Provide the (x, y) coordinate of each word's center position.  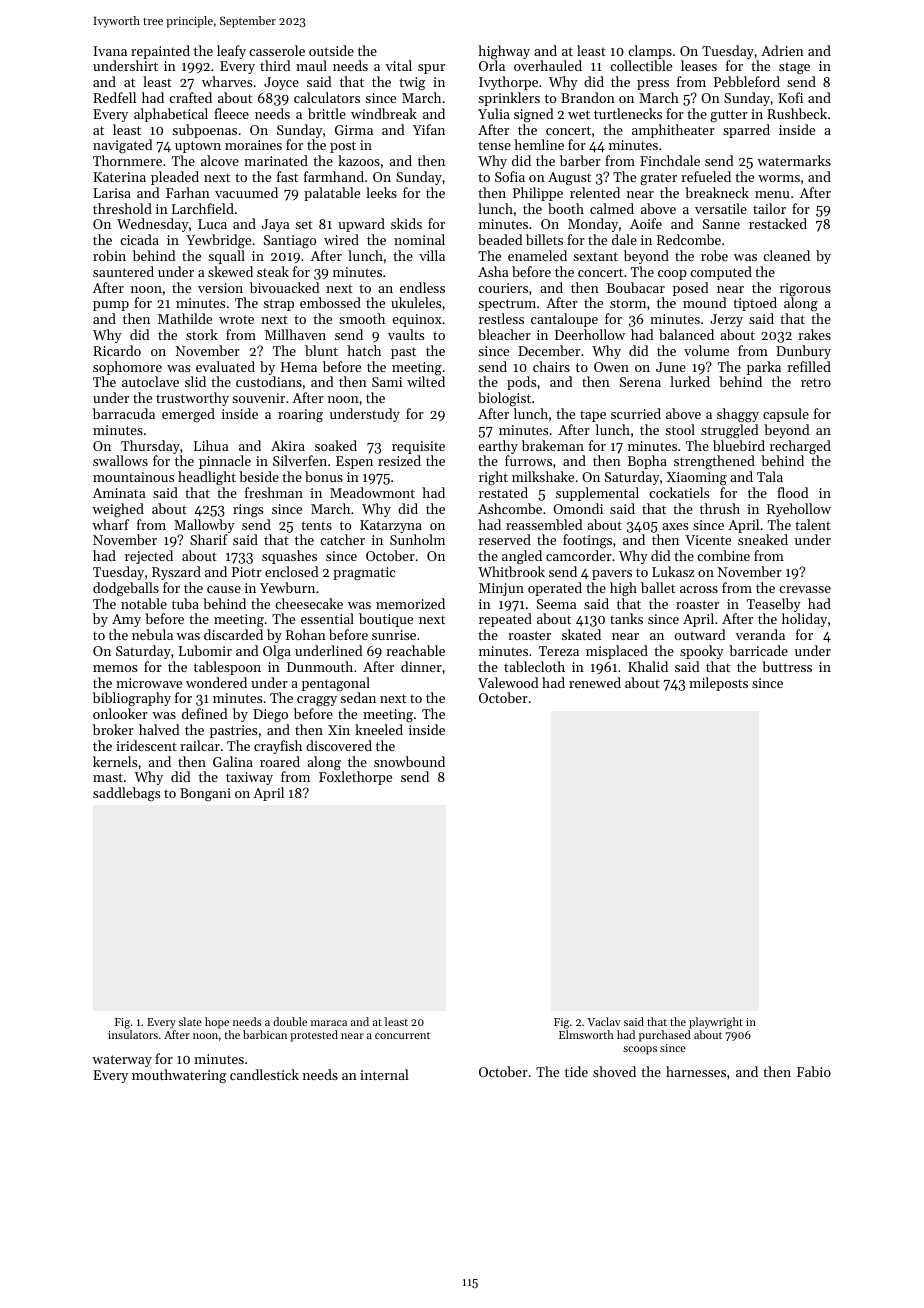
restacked (778, 223)
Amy (126, 620)
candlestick (264, 1074)
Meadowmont (372, 492)
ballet (658, 587)
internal (384, 1074)
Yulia (494, 113)
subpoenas (204, 131)
